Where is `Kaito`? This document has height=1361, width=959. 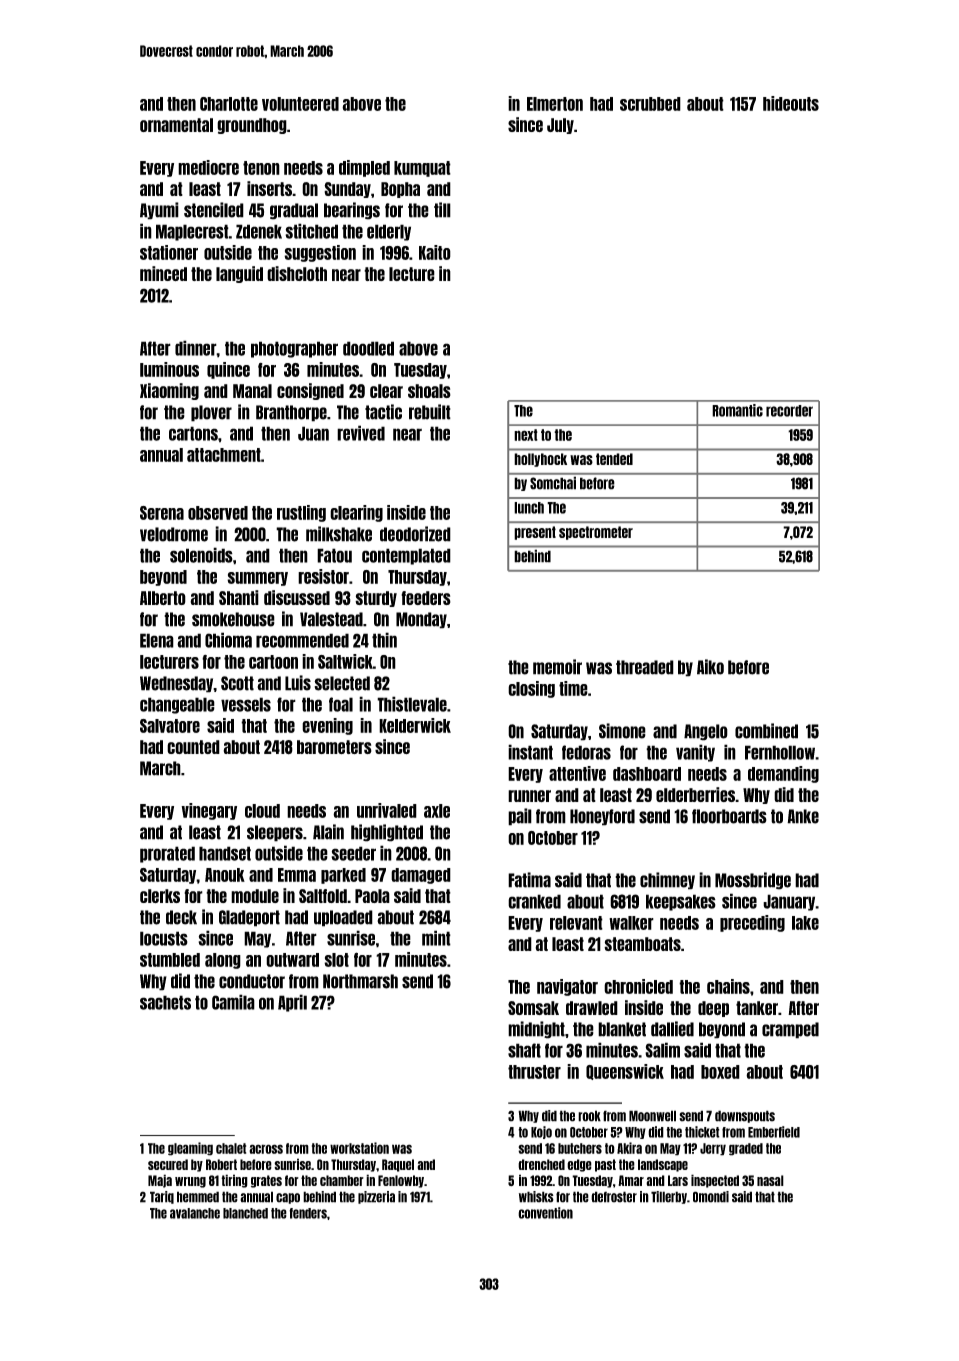 Kaito is located at coordinates (435, 252).
